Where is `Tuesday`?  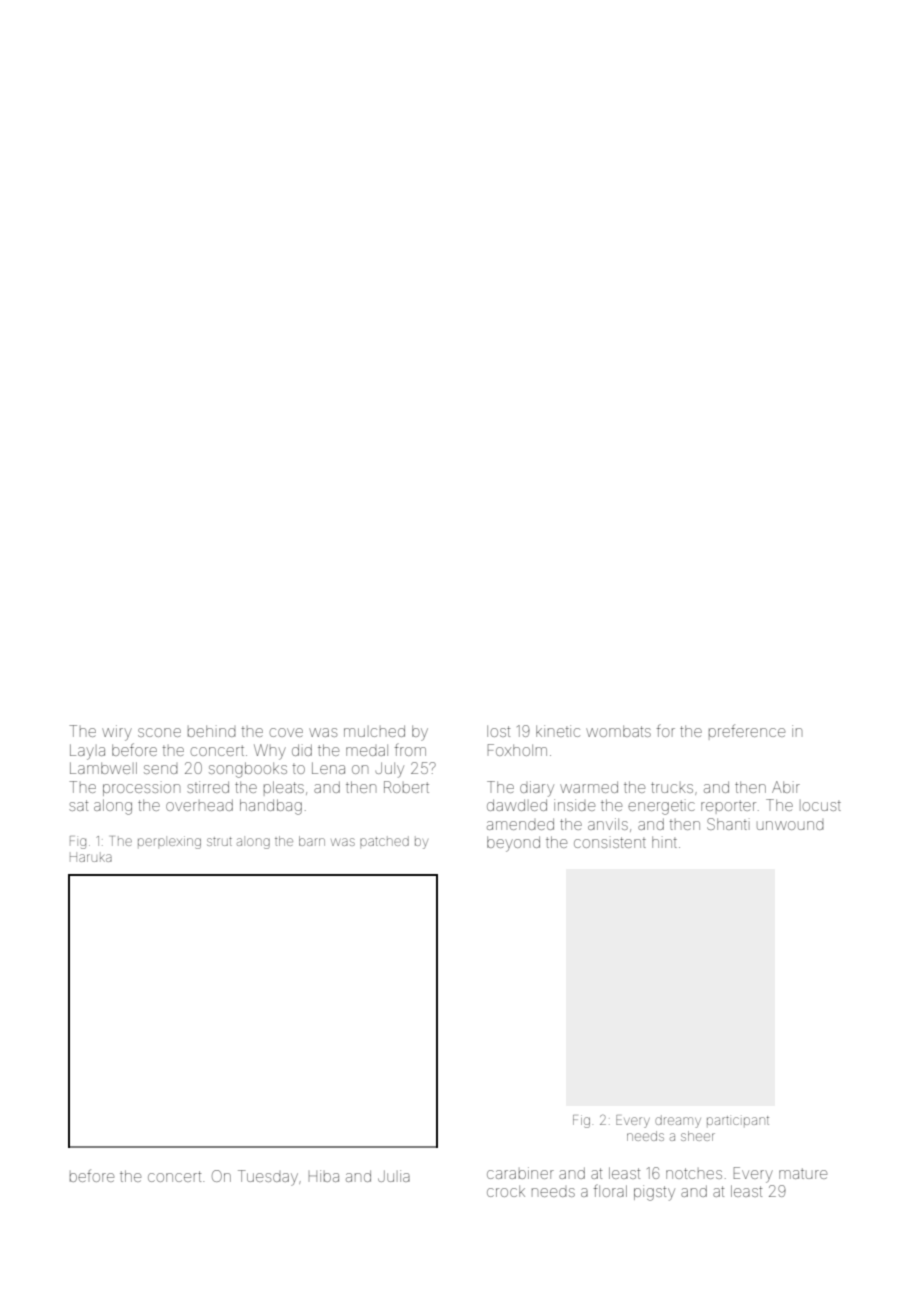
Tuesday is located at coordinates (268, 1178).
